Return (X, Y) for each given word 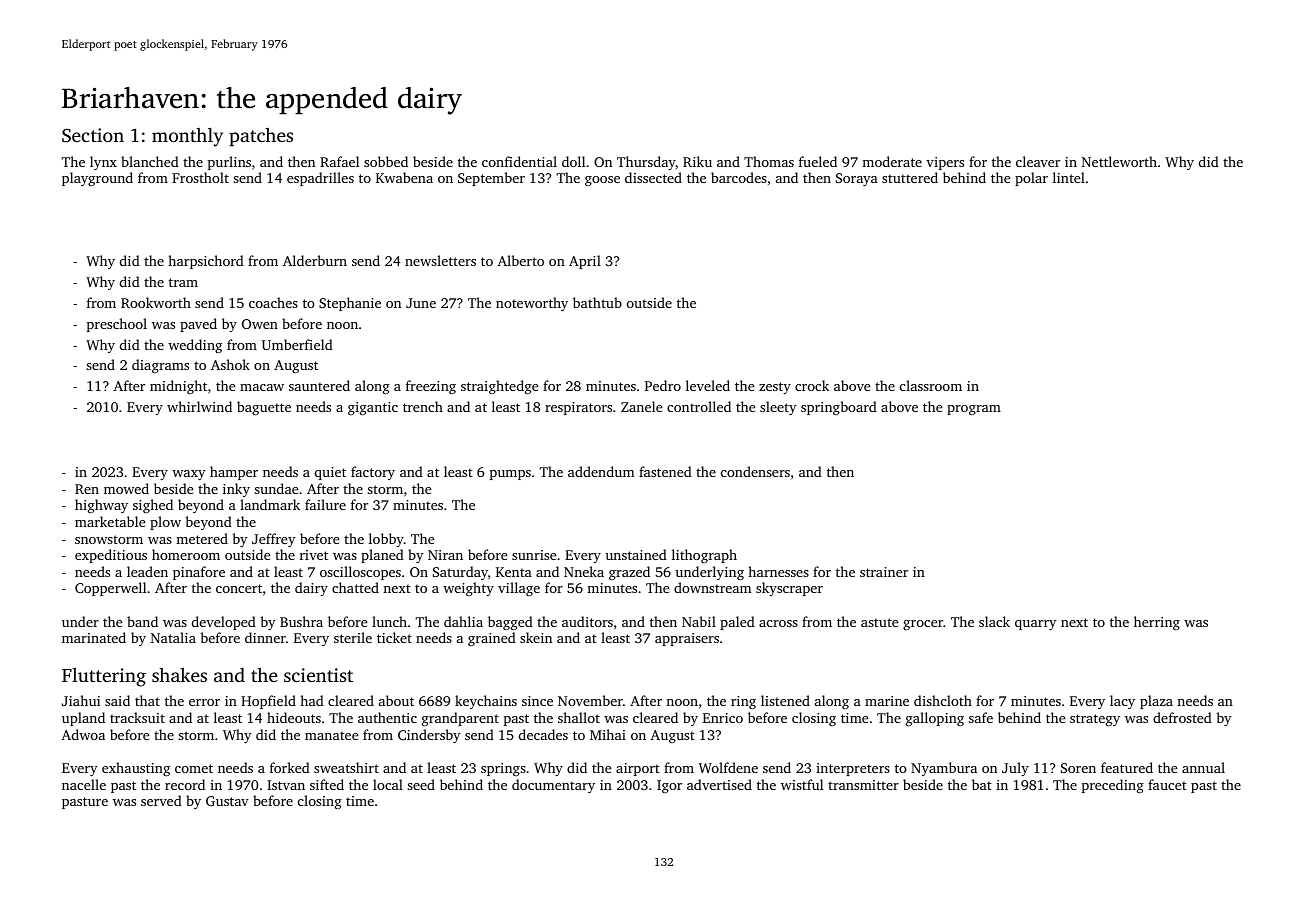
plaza (1156, 702)
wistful (802, 784)
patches (261, 137)
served (161, 800)
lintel (1069, 177)
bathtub (597, 302)
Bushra (301, 621)
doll (573, 161)
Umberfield (297, 344)
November (590, 700)
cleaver (1038, 161)
